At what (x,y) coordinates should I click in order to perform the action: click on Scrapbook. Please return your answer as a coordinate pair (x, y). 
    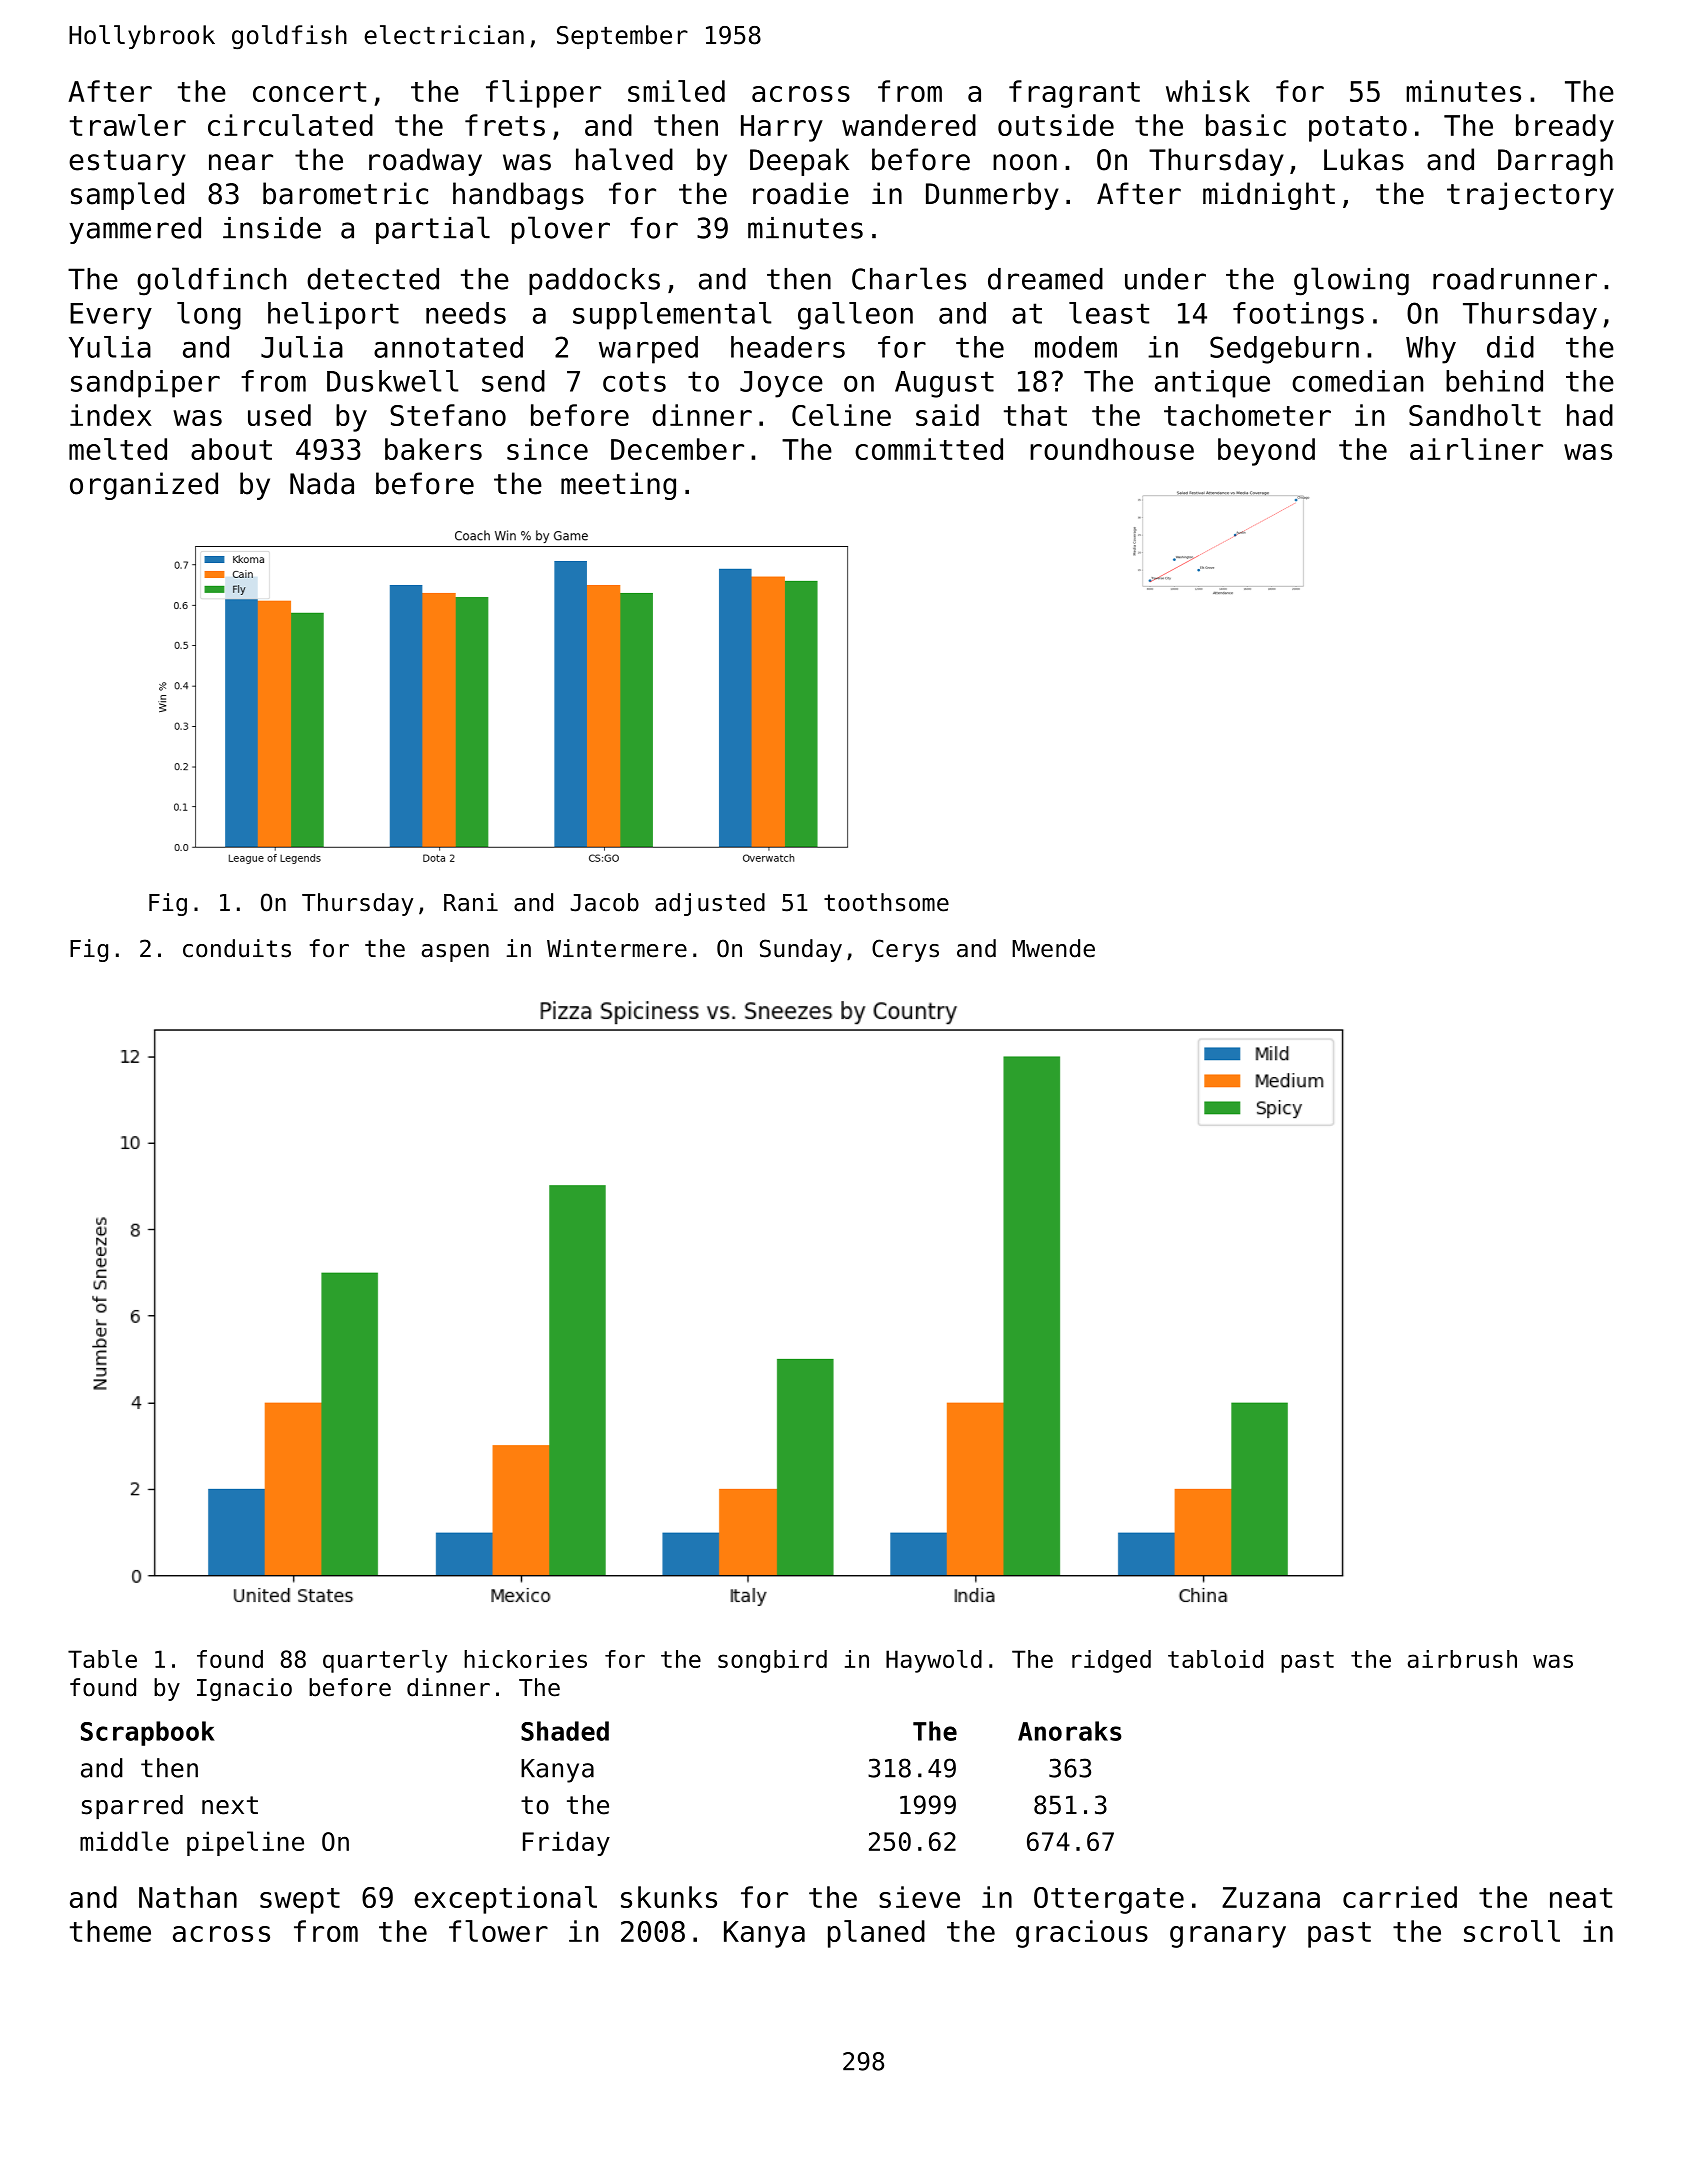
    Looking at the image, I should click on (148, 1733).
